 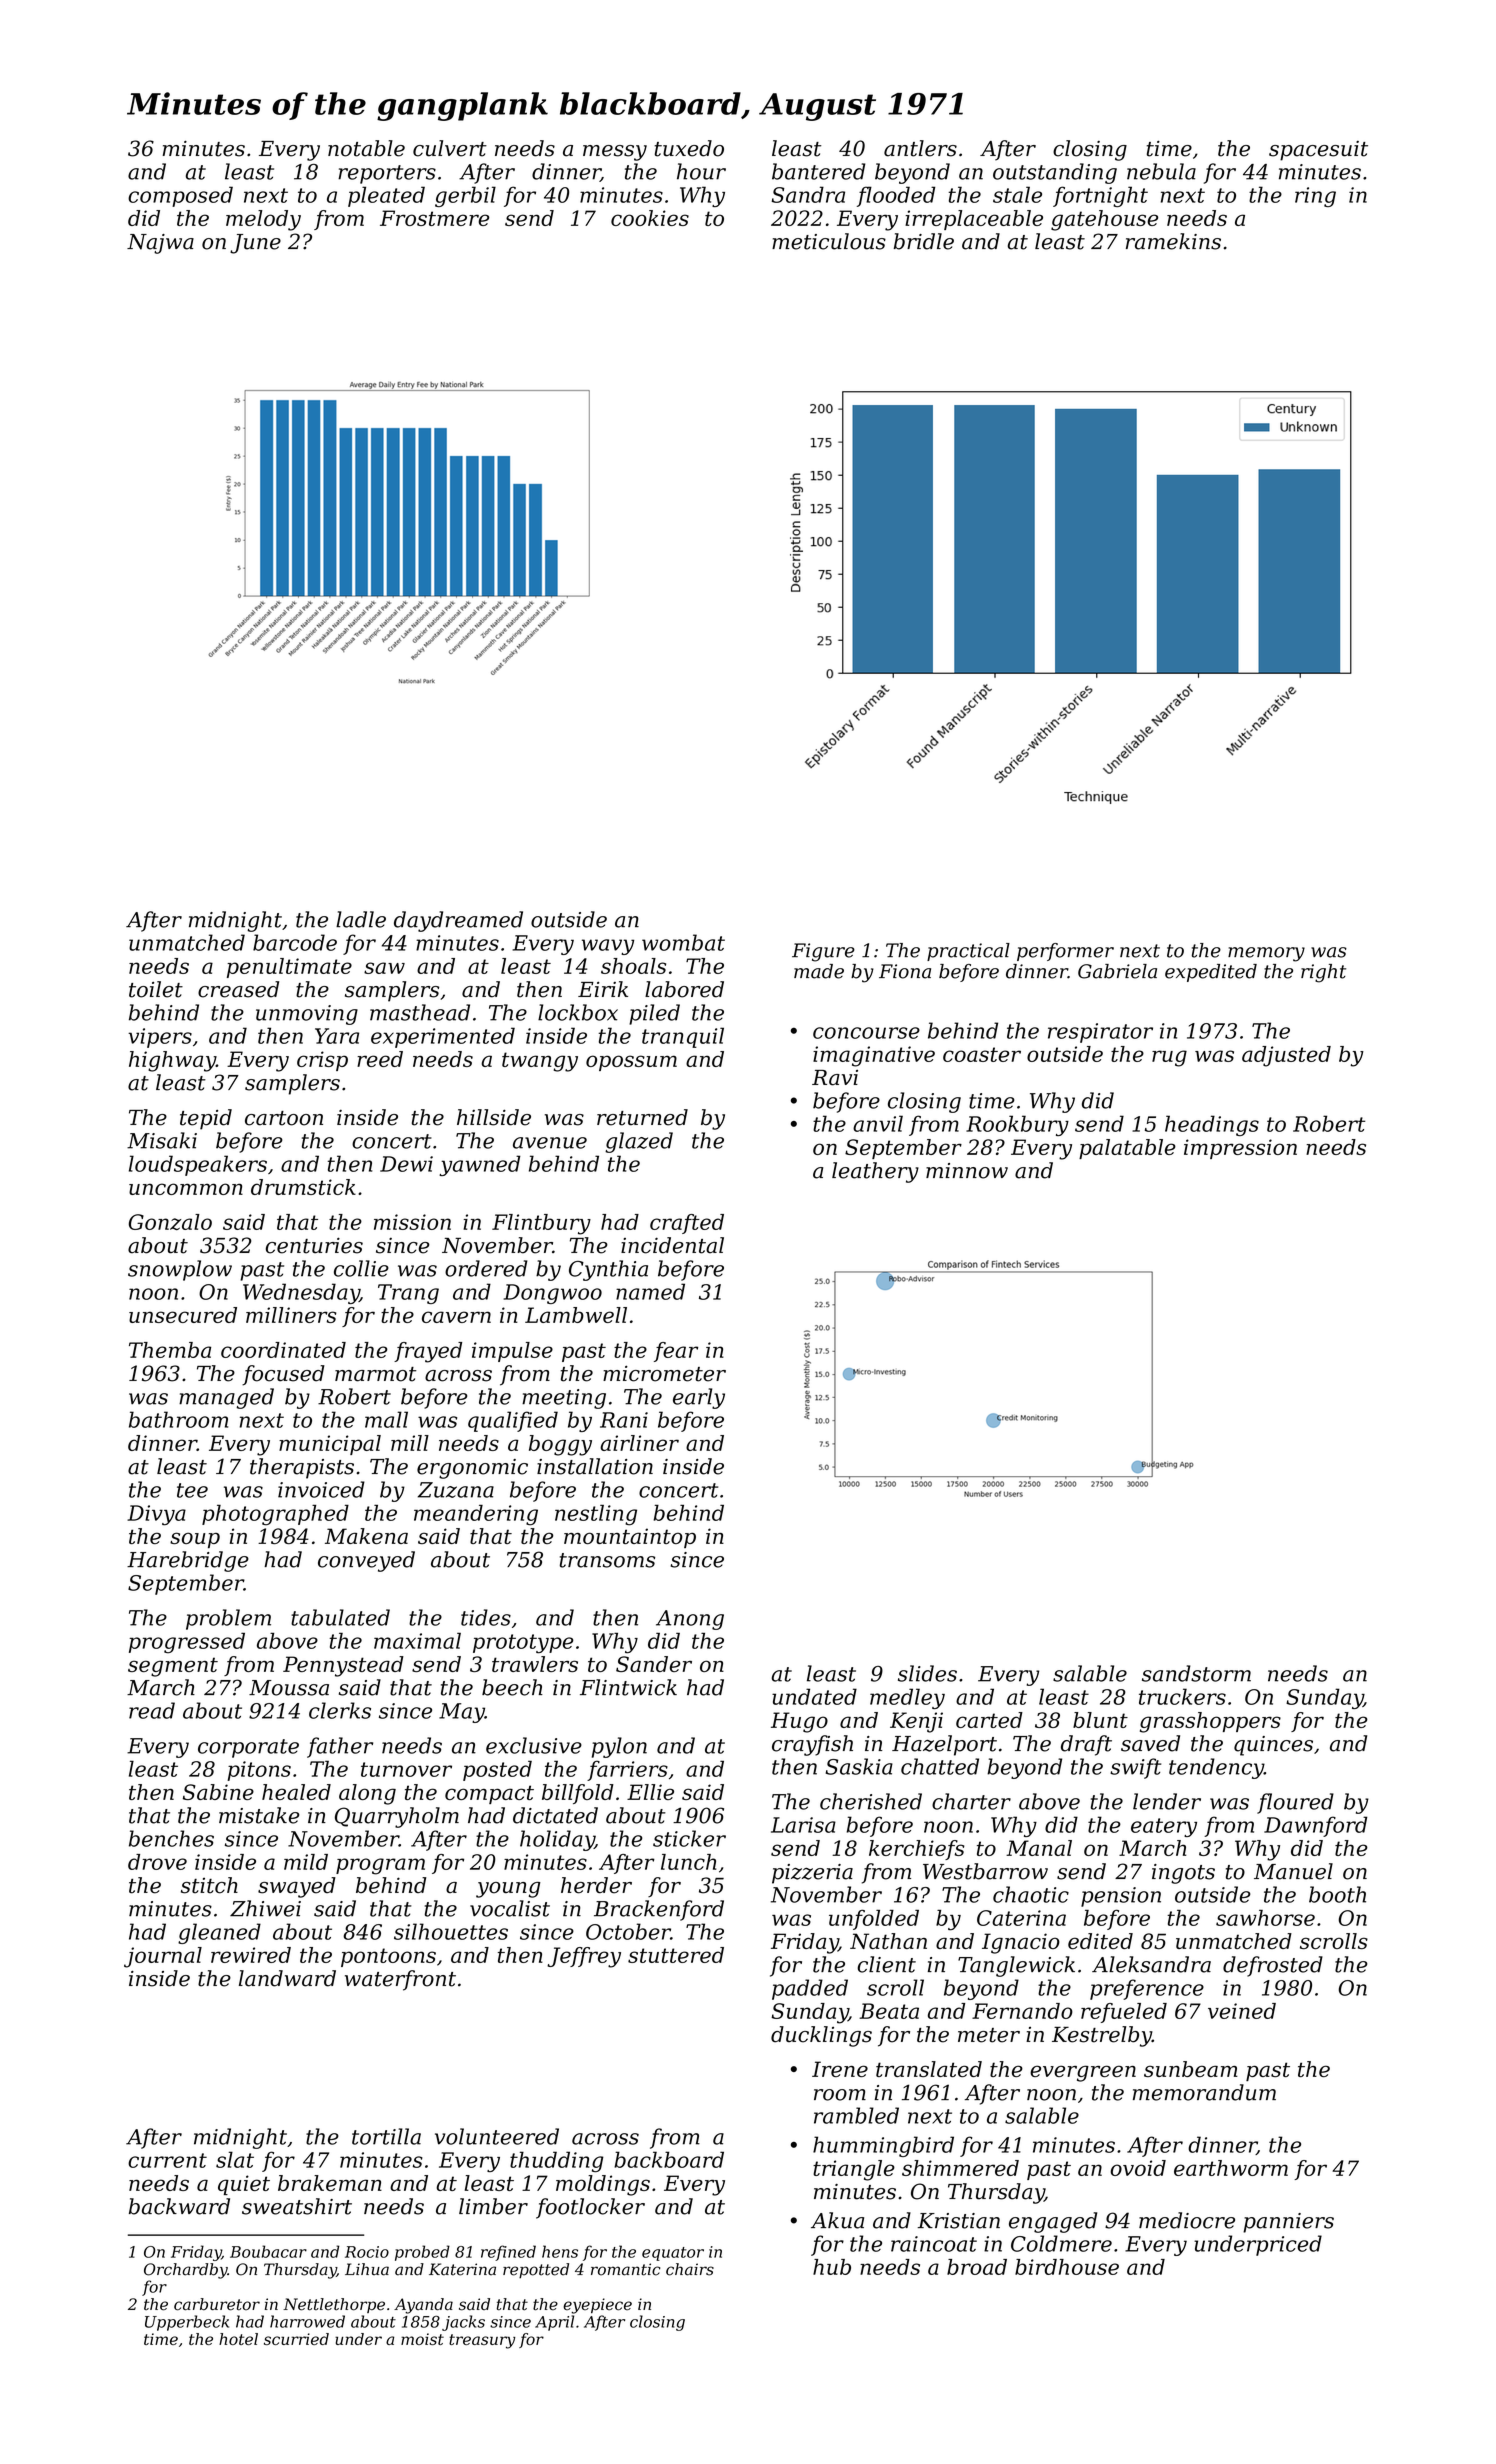 What do you see at coordinates (597, 2306) in the image?
I see `eyepiece` at bounding box center [597, 2306].
